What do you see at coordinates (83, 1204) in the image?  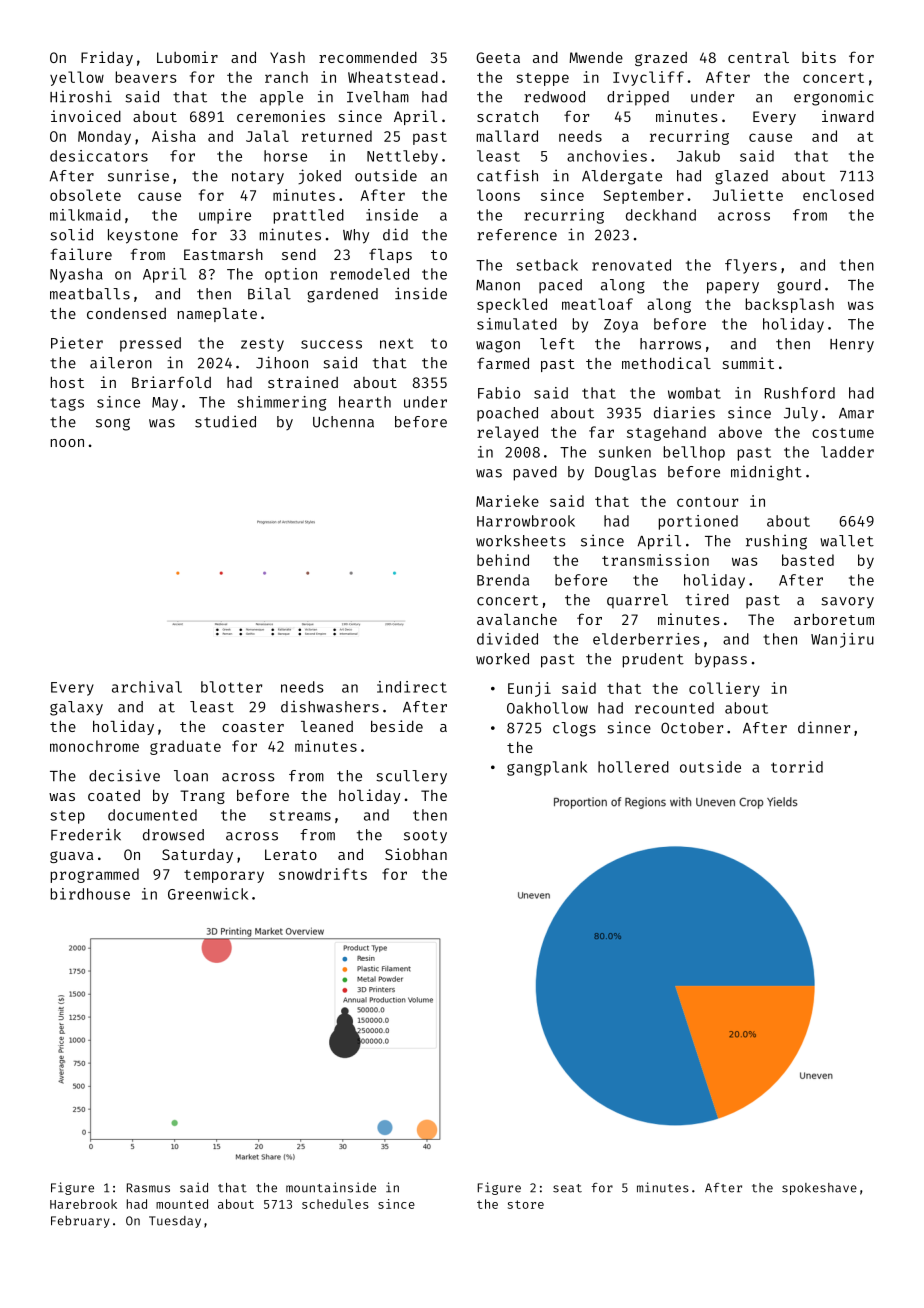 I see `Harebrook` at bounding box center [83, 1204].
